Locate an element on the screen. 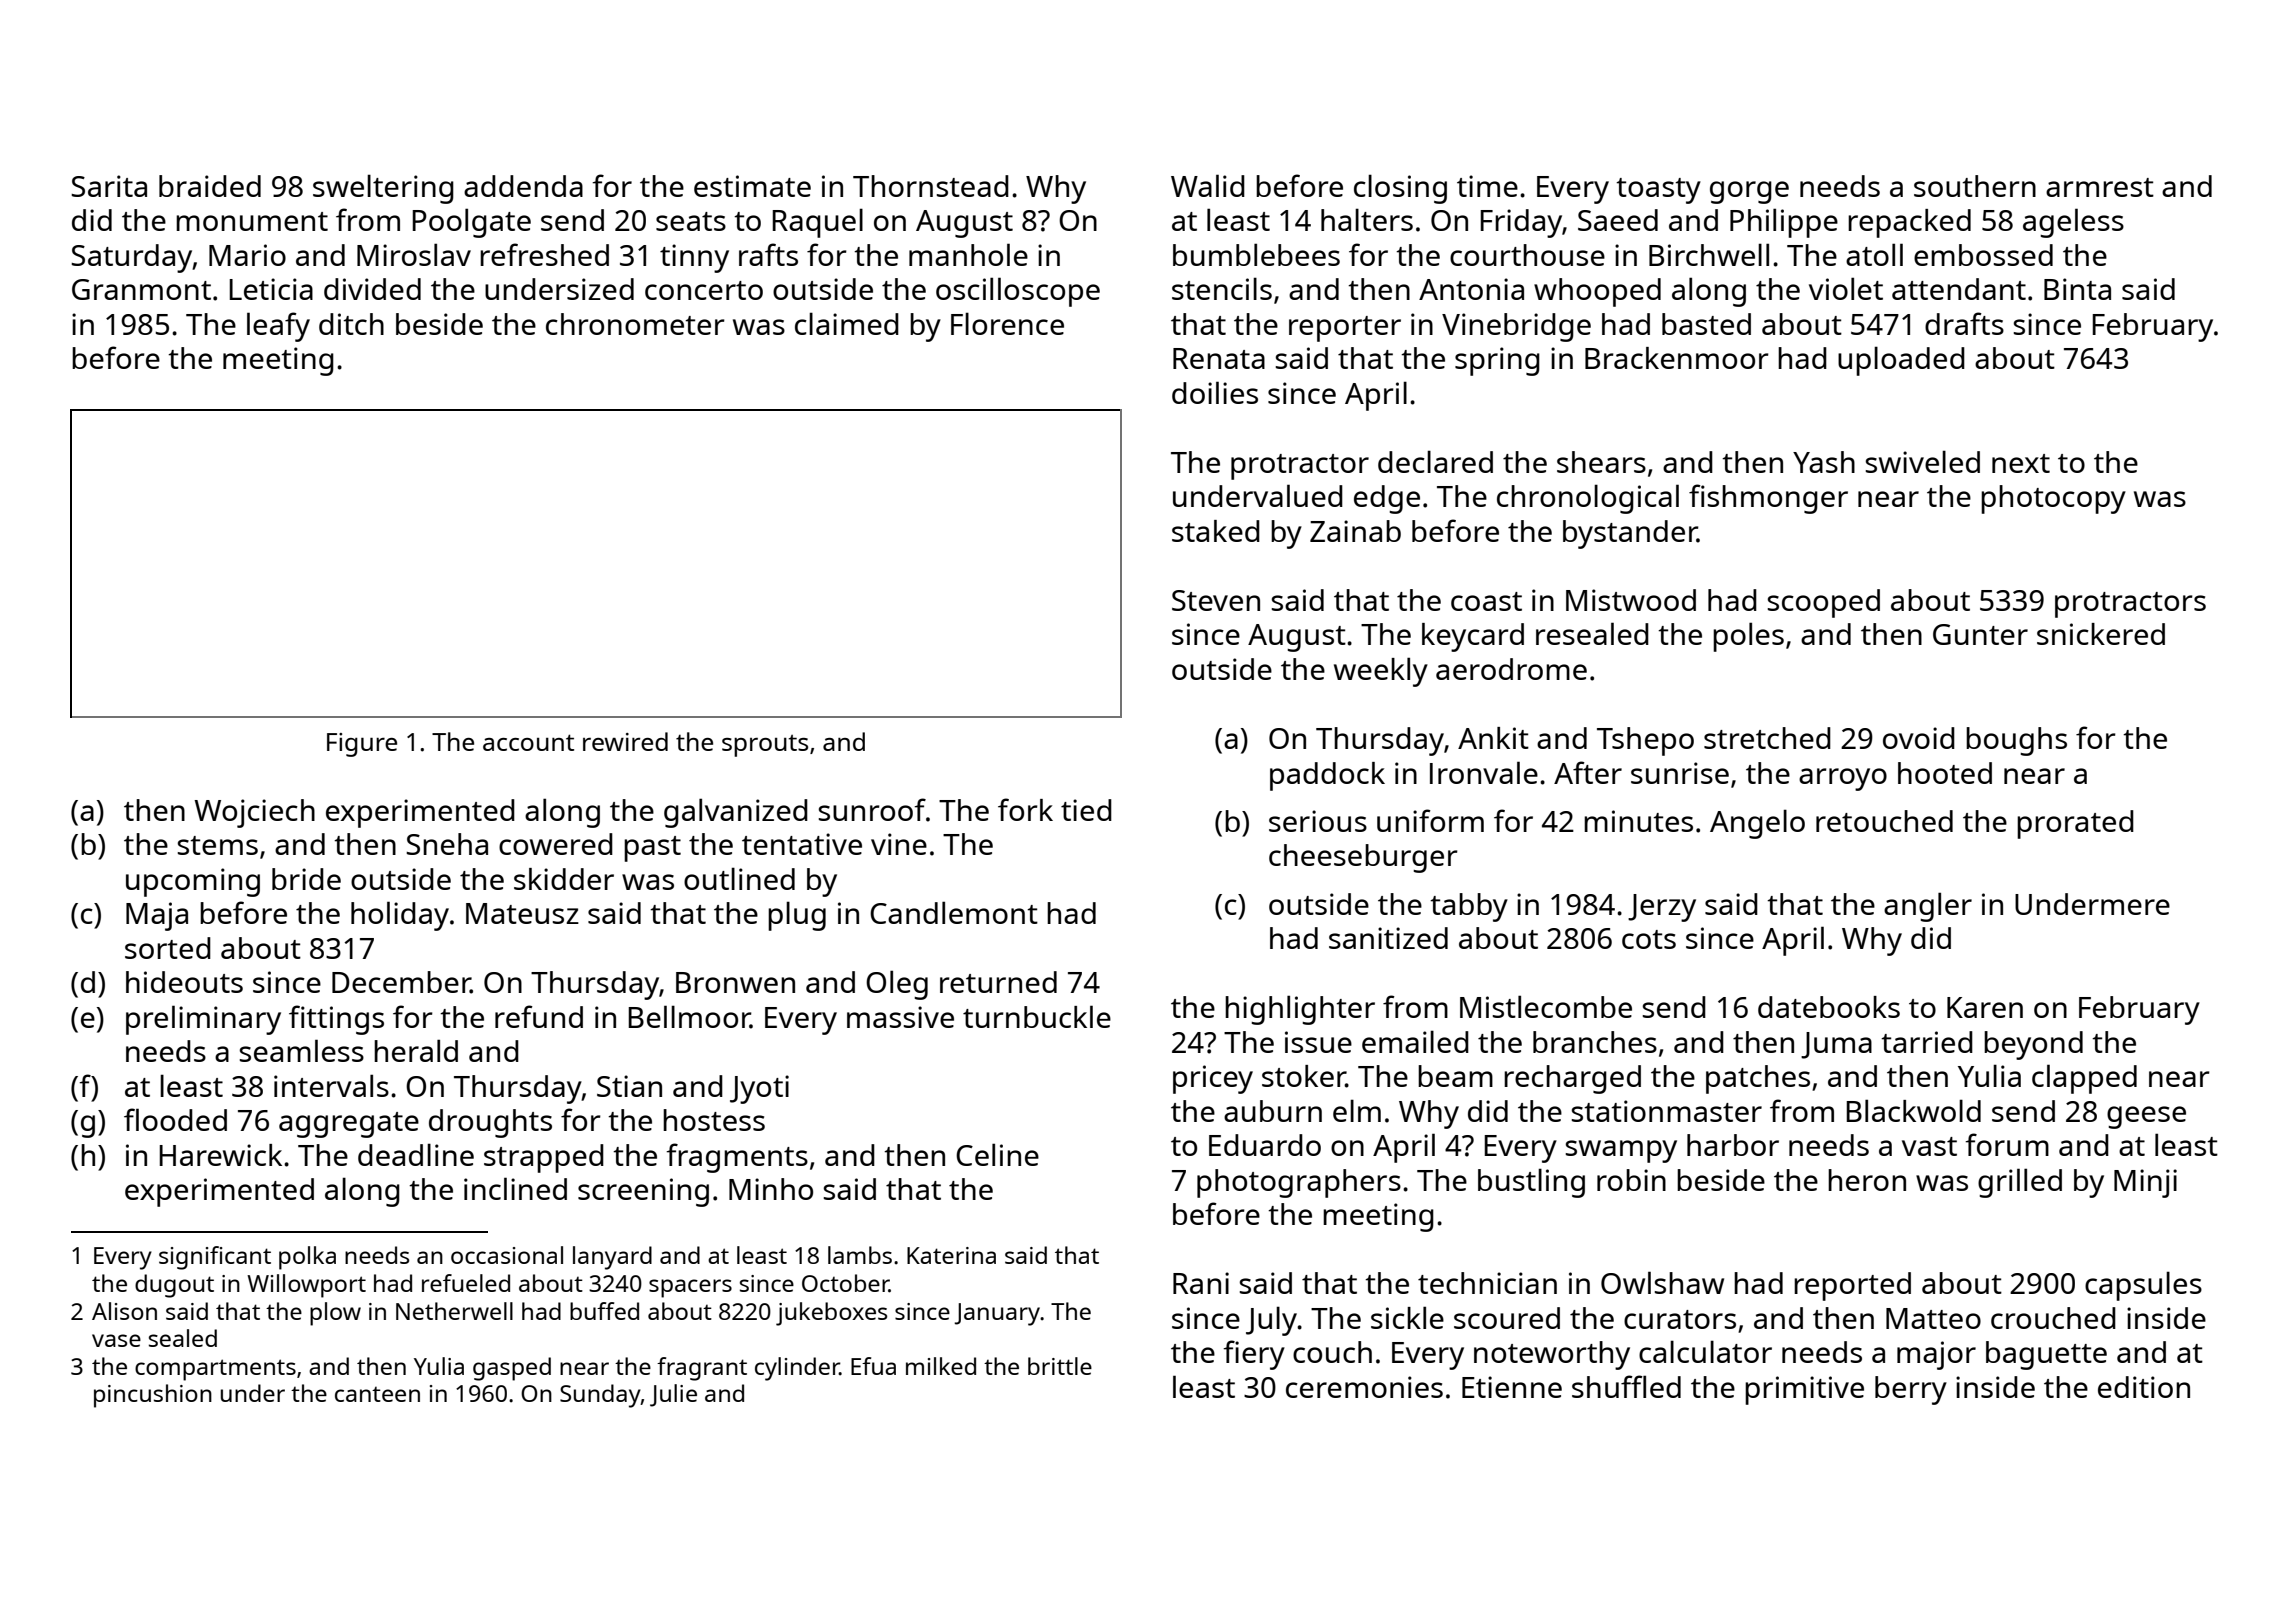 Image resolution: width=2292 pixels, height=1620 pixels. deadline is located at coordinates (416, 1154).
